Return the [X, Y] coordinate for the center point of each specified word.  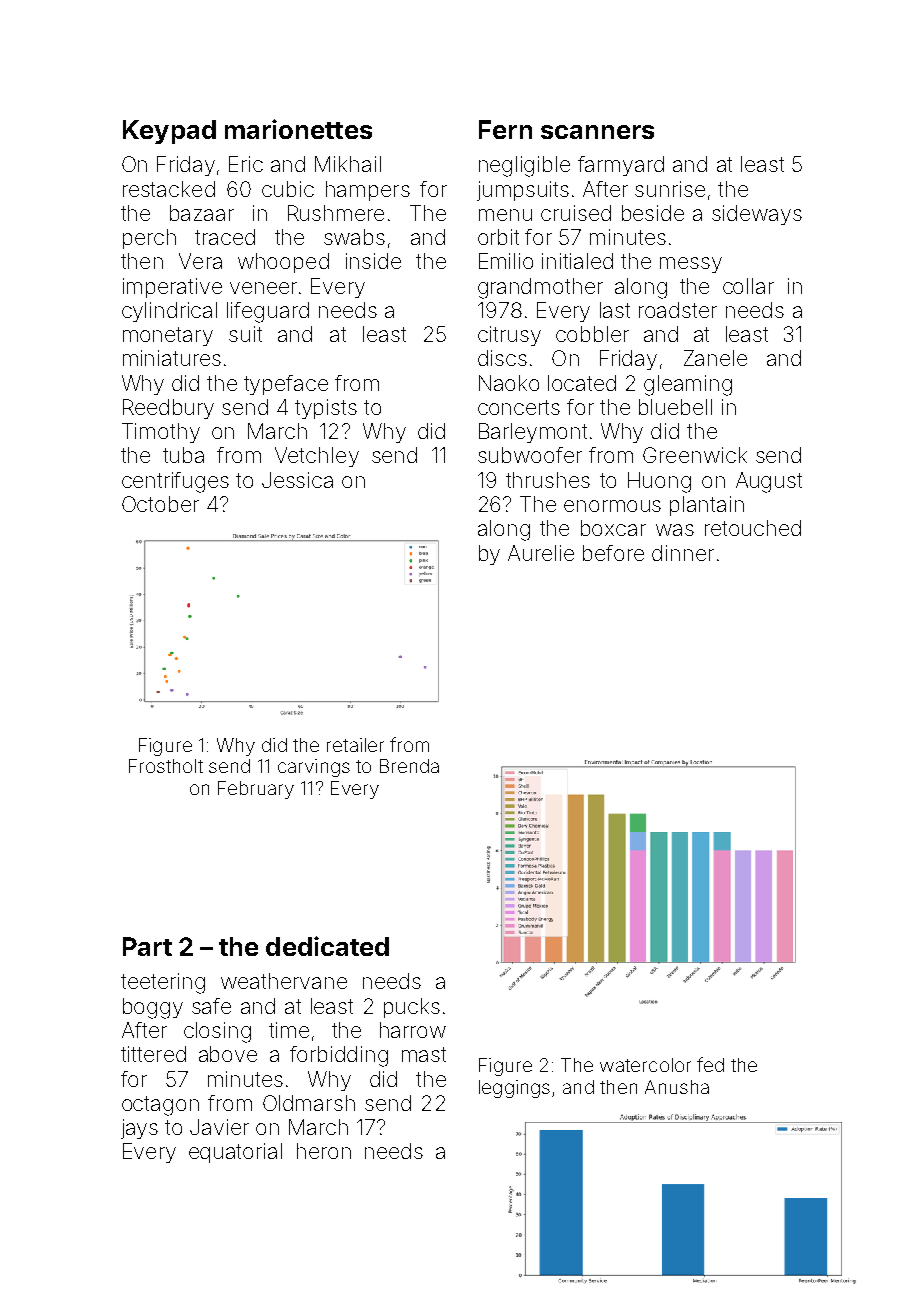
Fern [505, 129]
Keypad [169, 132]
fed [710, 1064]
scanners [597, 132]
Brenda [409, 766]
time [289, 1030]
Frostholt [166, 766]
